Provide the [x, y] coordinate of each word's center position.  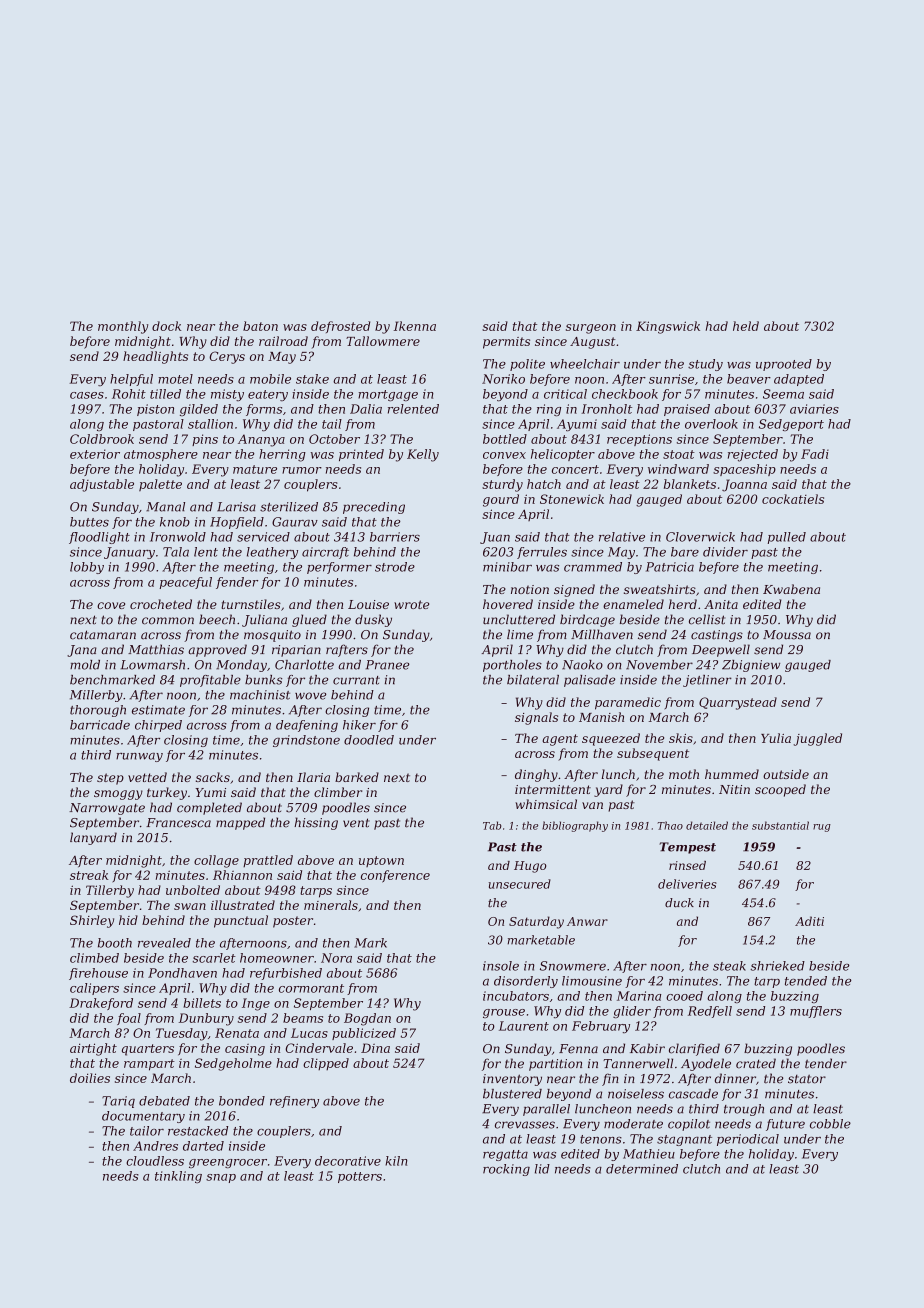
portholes [512, 666]
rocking [506, 1170]
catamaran [103, 635]
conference [395, 876]
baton [260, 326]
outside [786, 774]
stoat [679, 454]
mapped [240, 823]
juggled [817, 739]
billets [202, 1003]
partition [555, 1065]
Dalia [366, 409]
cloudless [155, 1161]
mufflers [816, 1012]
